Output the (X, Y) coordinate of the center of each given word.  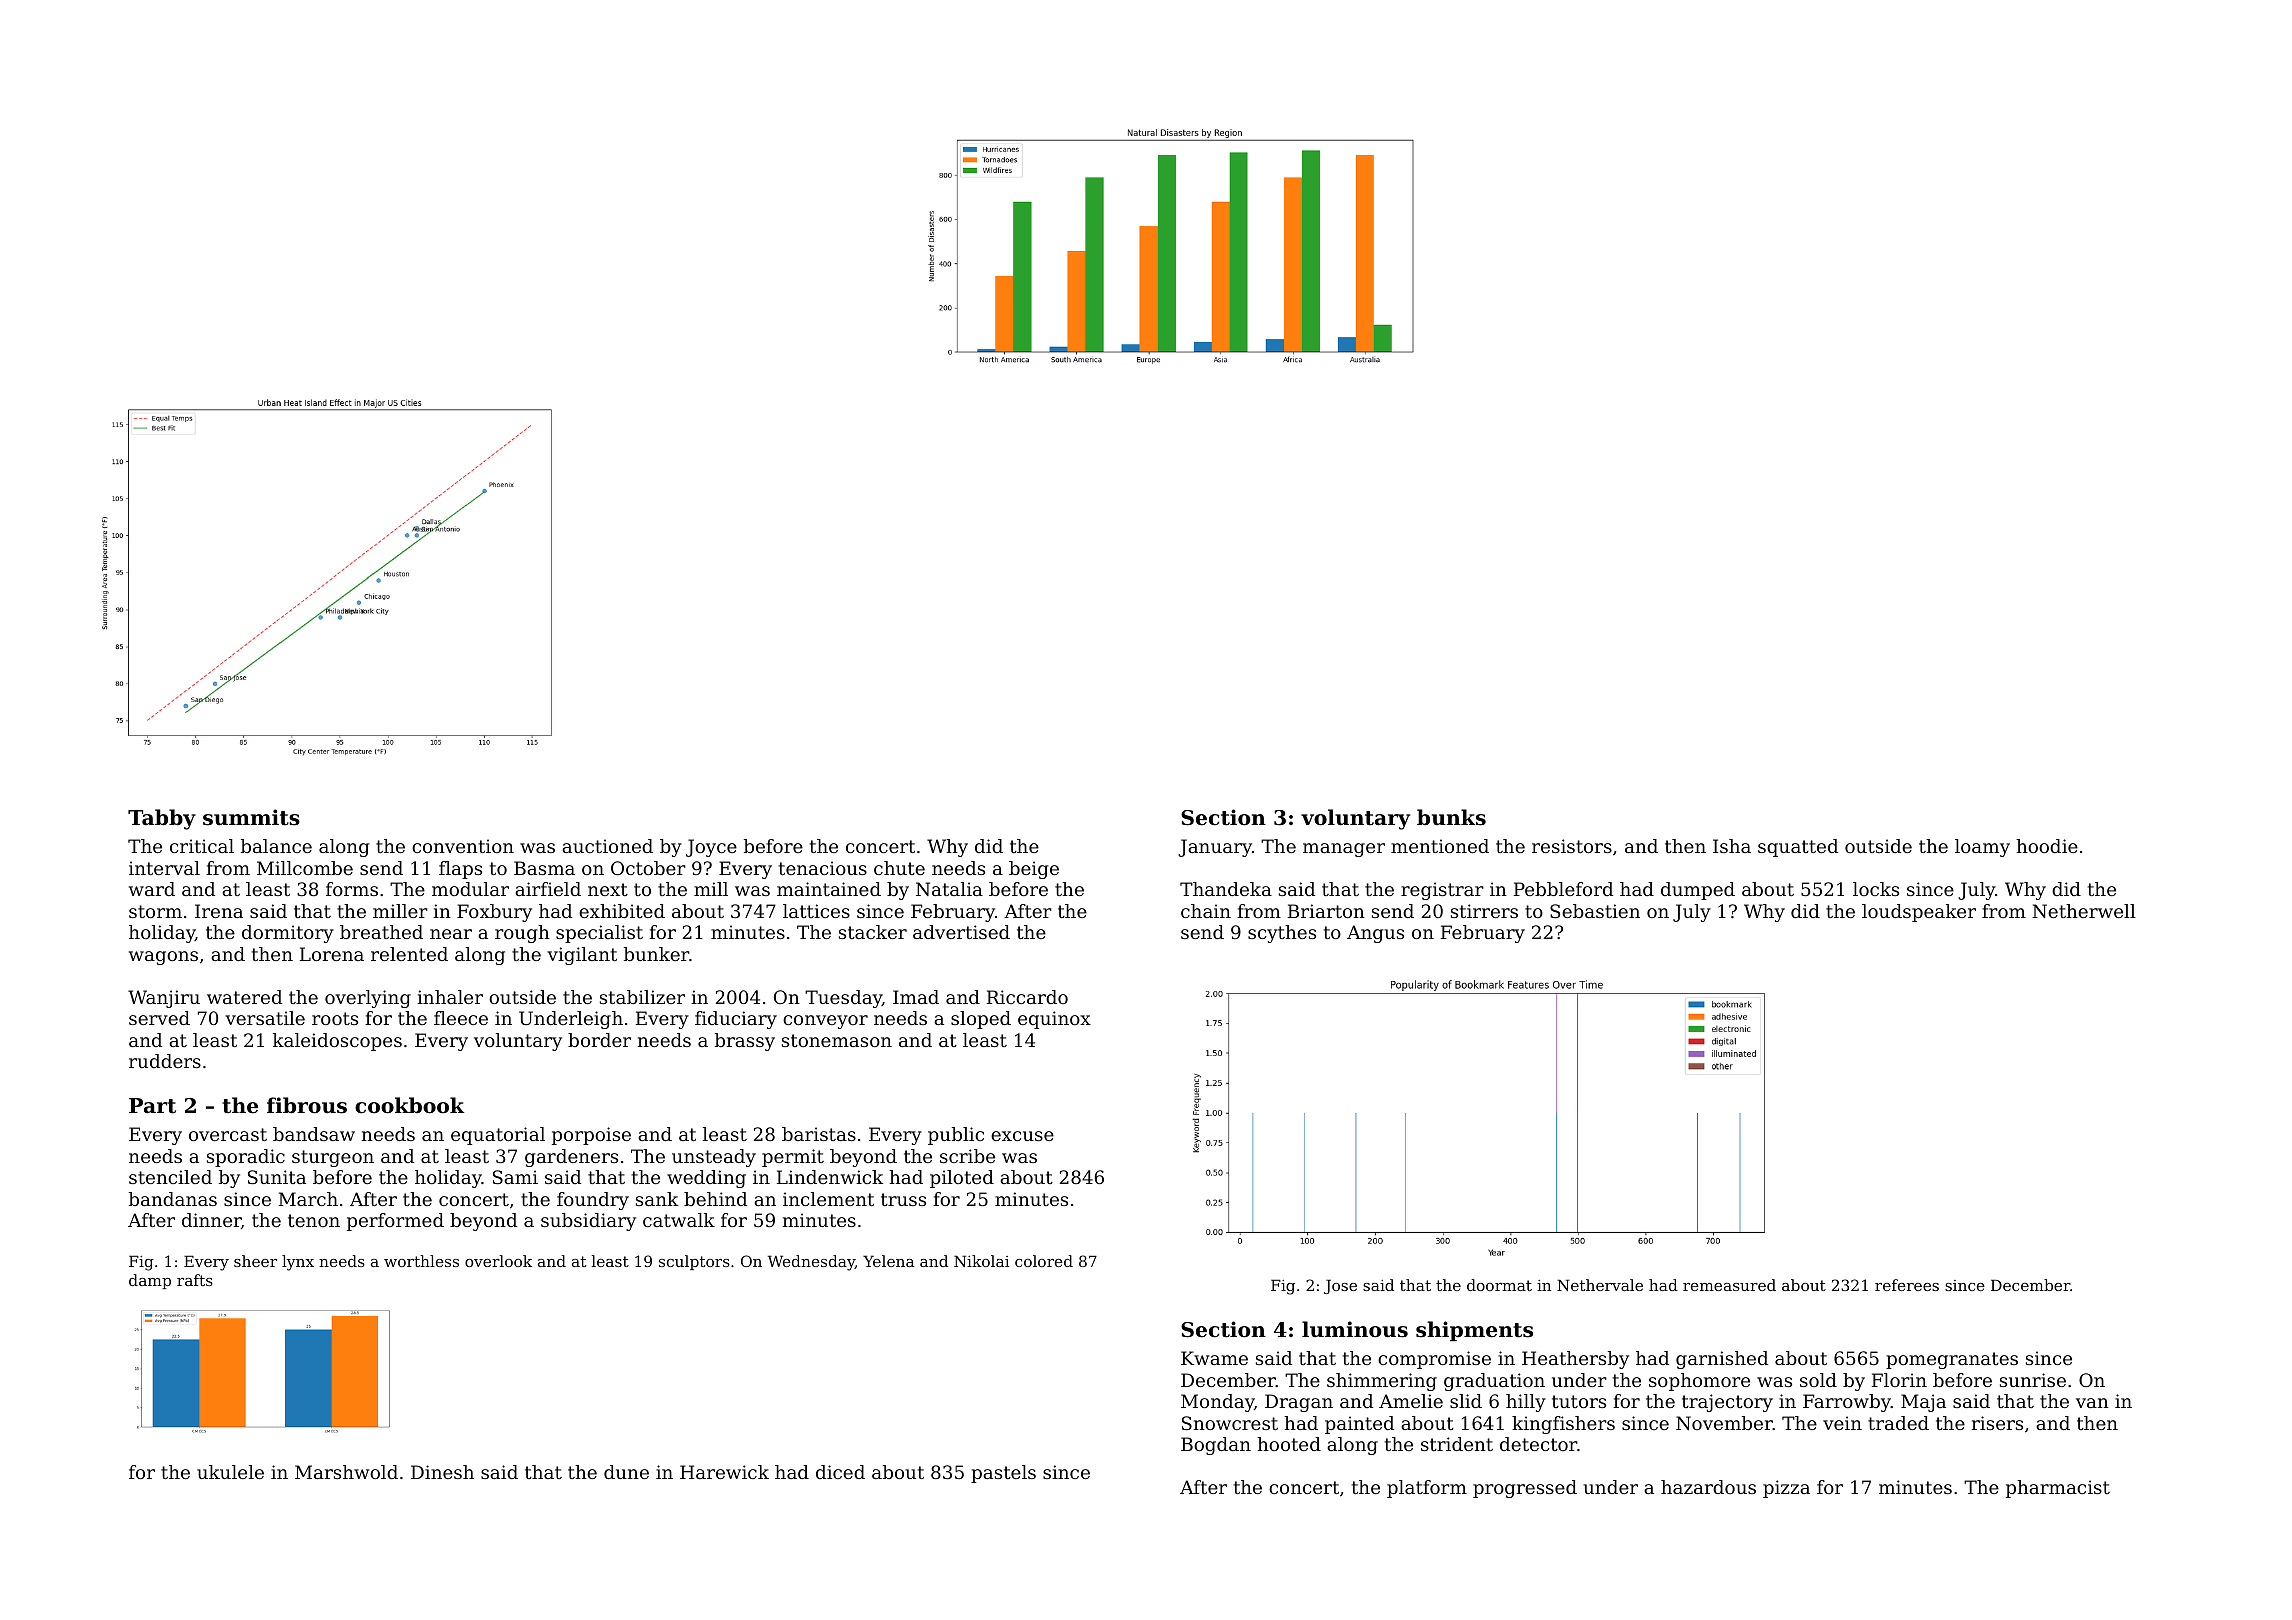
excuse (1022, 1136)
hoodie (2047, 846)
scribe (967, 1156)
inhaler (450, 997)
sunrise (2033, 1380)
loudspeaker (1919, 913)
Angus (1375, 934)
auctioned (607, 846)
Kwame (1214, 1358)
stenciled (170, 1177)
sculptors (694, 1262)
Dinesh (442, 1472)
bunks (1451, 817)
